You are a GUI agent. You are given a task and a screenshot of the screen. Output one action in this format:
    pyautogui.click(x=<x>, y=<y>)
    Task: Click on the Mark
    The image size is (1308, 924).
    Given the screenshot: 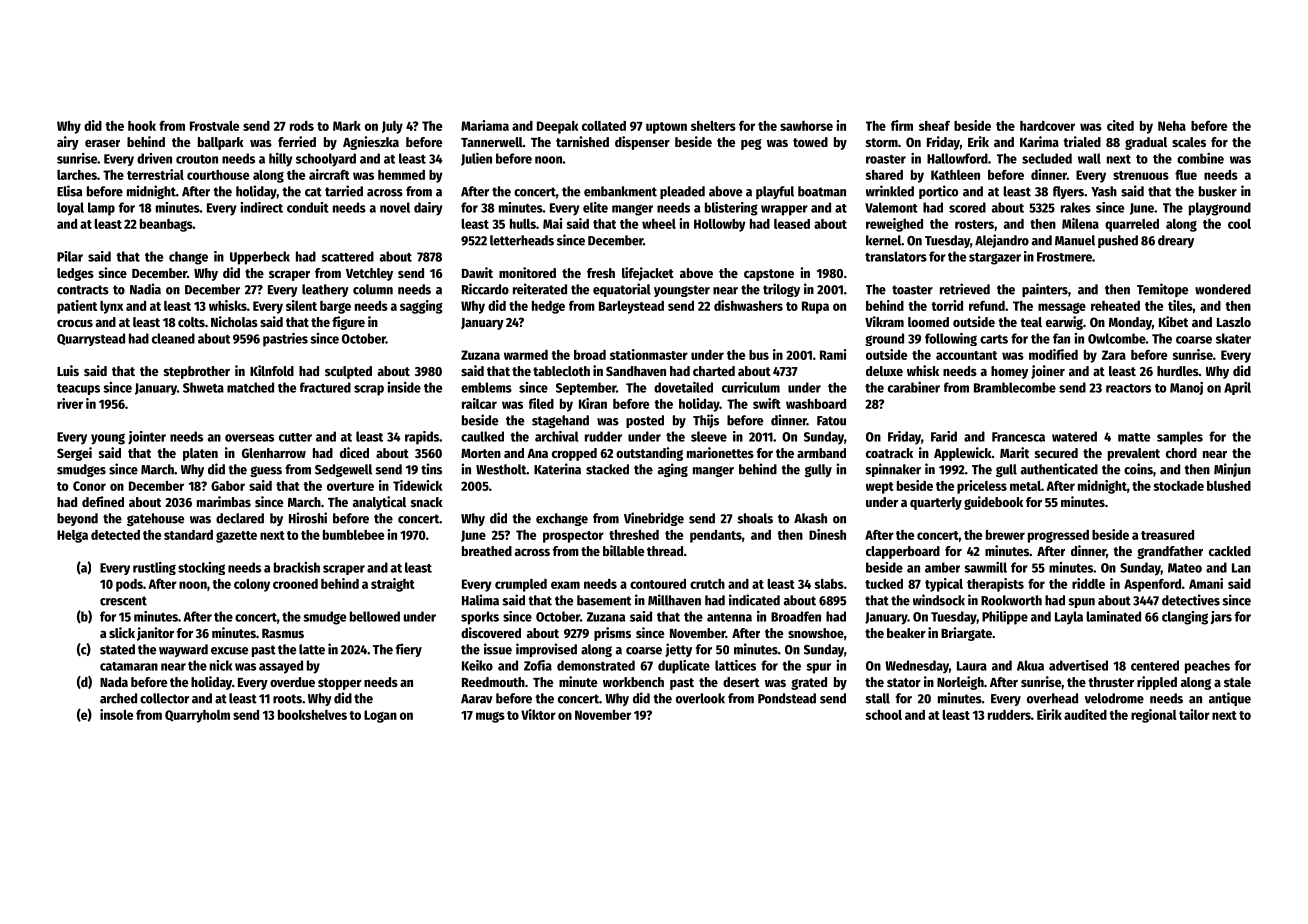 What is the action you would take?
    pyautogui.click(x=347, y=126)
